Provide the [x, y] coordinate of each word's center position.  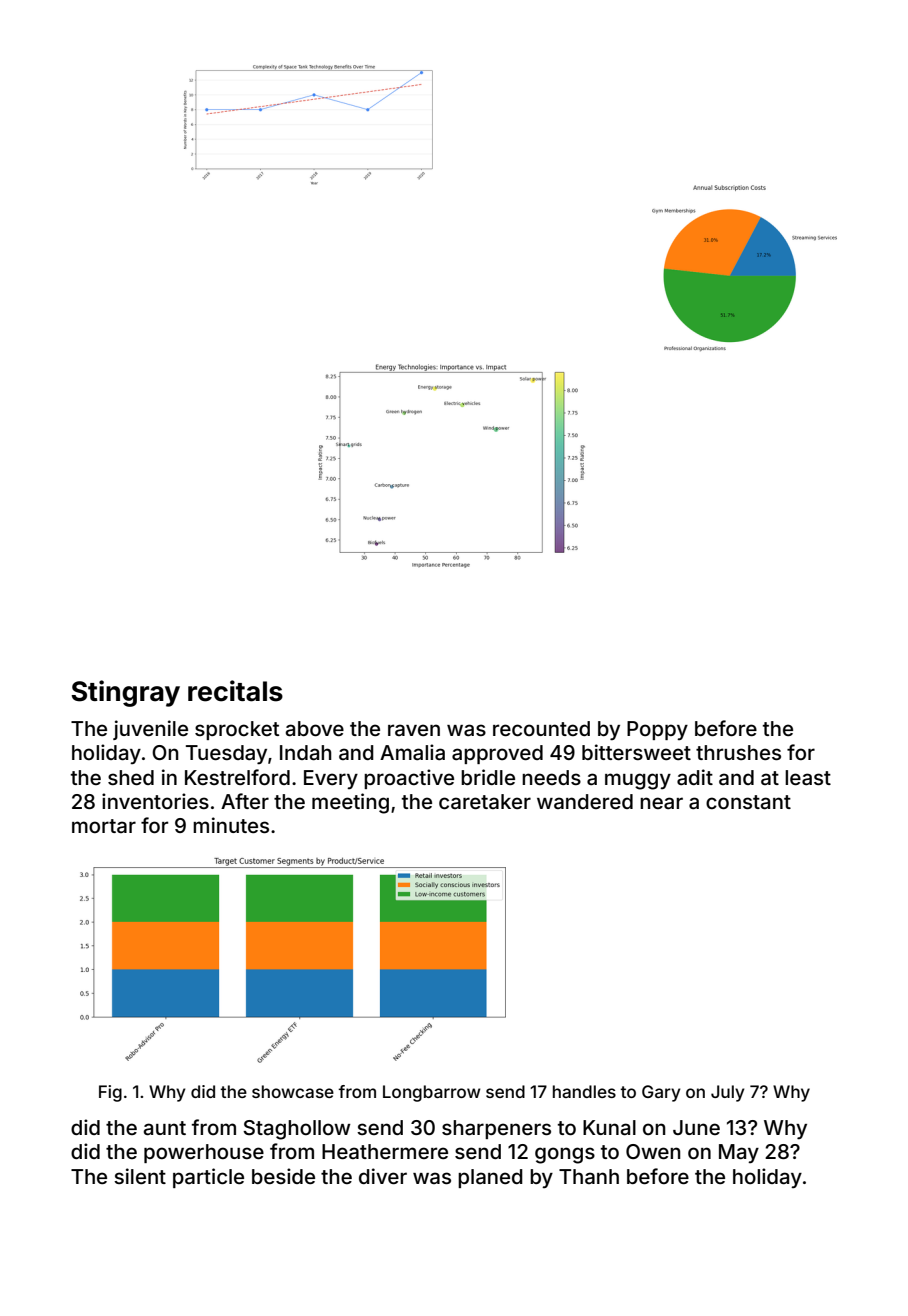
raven [414, 730]
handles [584, 1091]
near [661, 803]
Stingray [125, 693]
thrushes [738, 752]
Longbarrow [432, 1093]
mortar [104, 826]
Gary [661, 1093]
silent [140, 1176]
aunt [165, 1128]
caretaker [485, 801]
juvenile [150, 730]
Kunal [609, 1127]
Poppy [657, 730]
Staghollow [297, 1130]
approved [497, 754]
